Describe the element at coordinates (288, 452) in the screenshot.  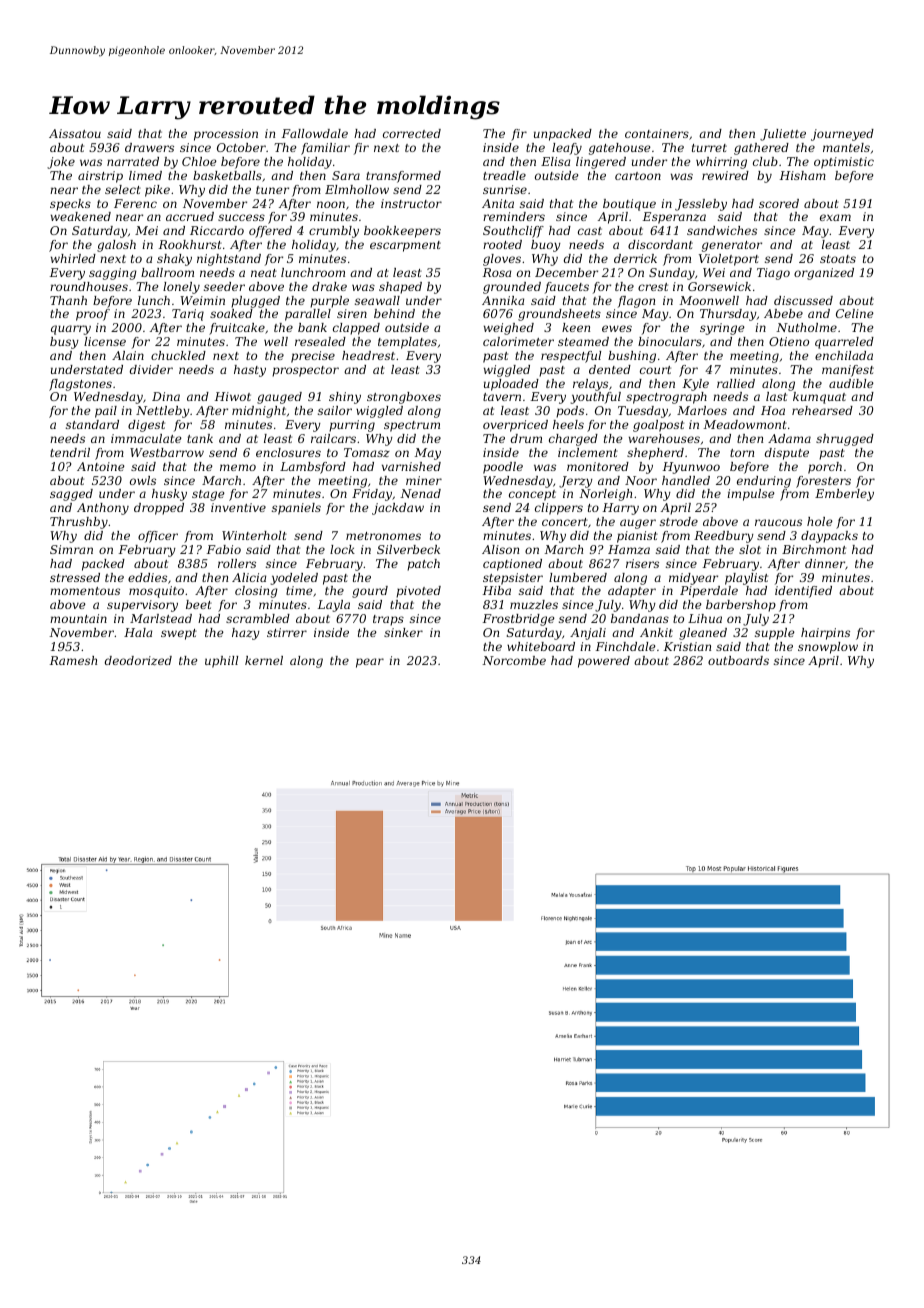
I see `enclosures` at that location.
